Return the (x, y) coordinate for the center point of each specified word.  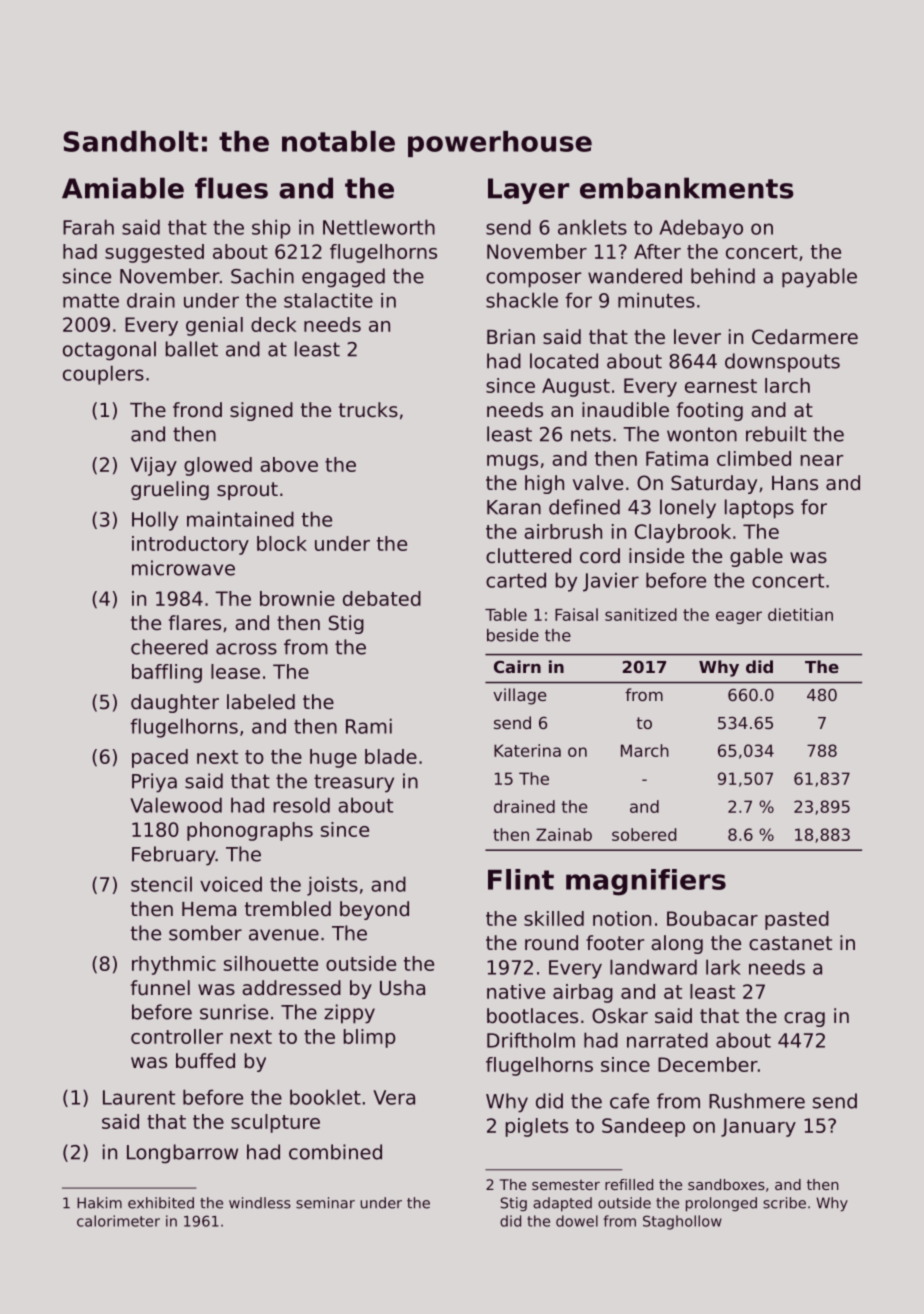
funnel (160, 988)
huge (333, 758)
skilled (554, 918)
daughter (175, 703)
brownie (297, 598)
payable (819, 278)
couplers (103, 375)
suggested (154, 253)
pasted (797, 920)
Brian (511, 336)
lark (723, 967)
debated (382, 598)
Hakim (99, 1203)
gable (756, 557)
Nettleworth (379, 227)
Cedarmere (805, 337)
